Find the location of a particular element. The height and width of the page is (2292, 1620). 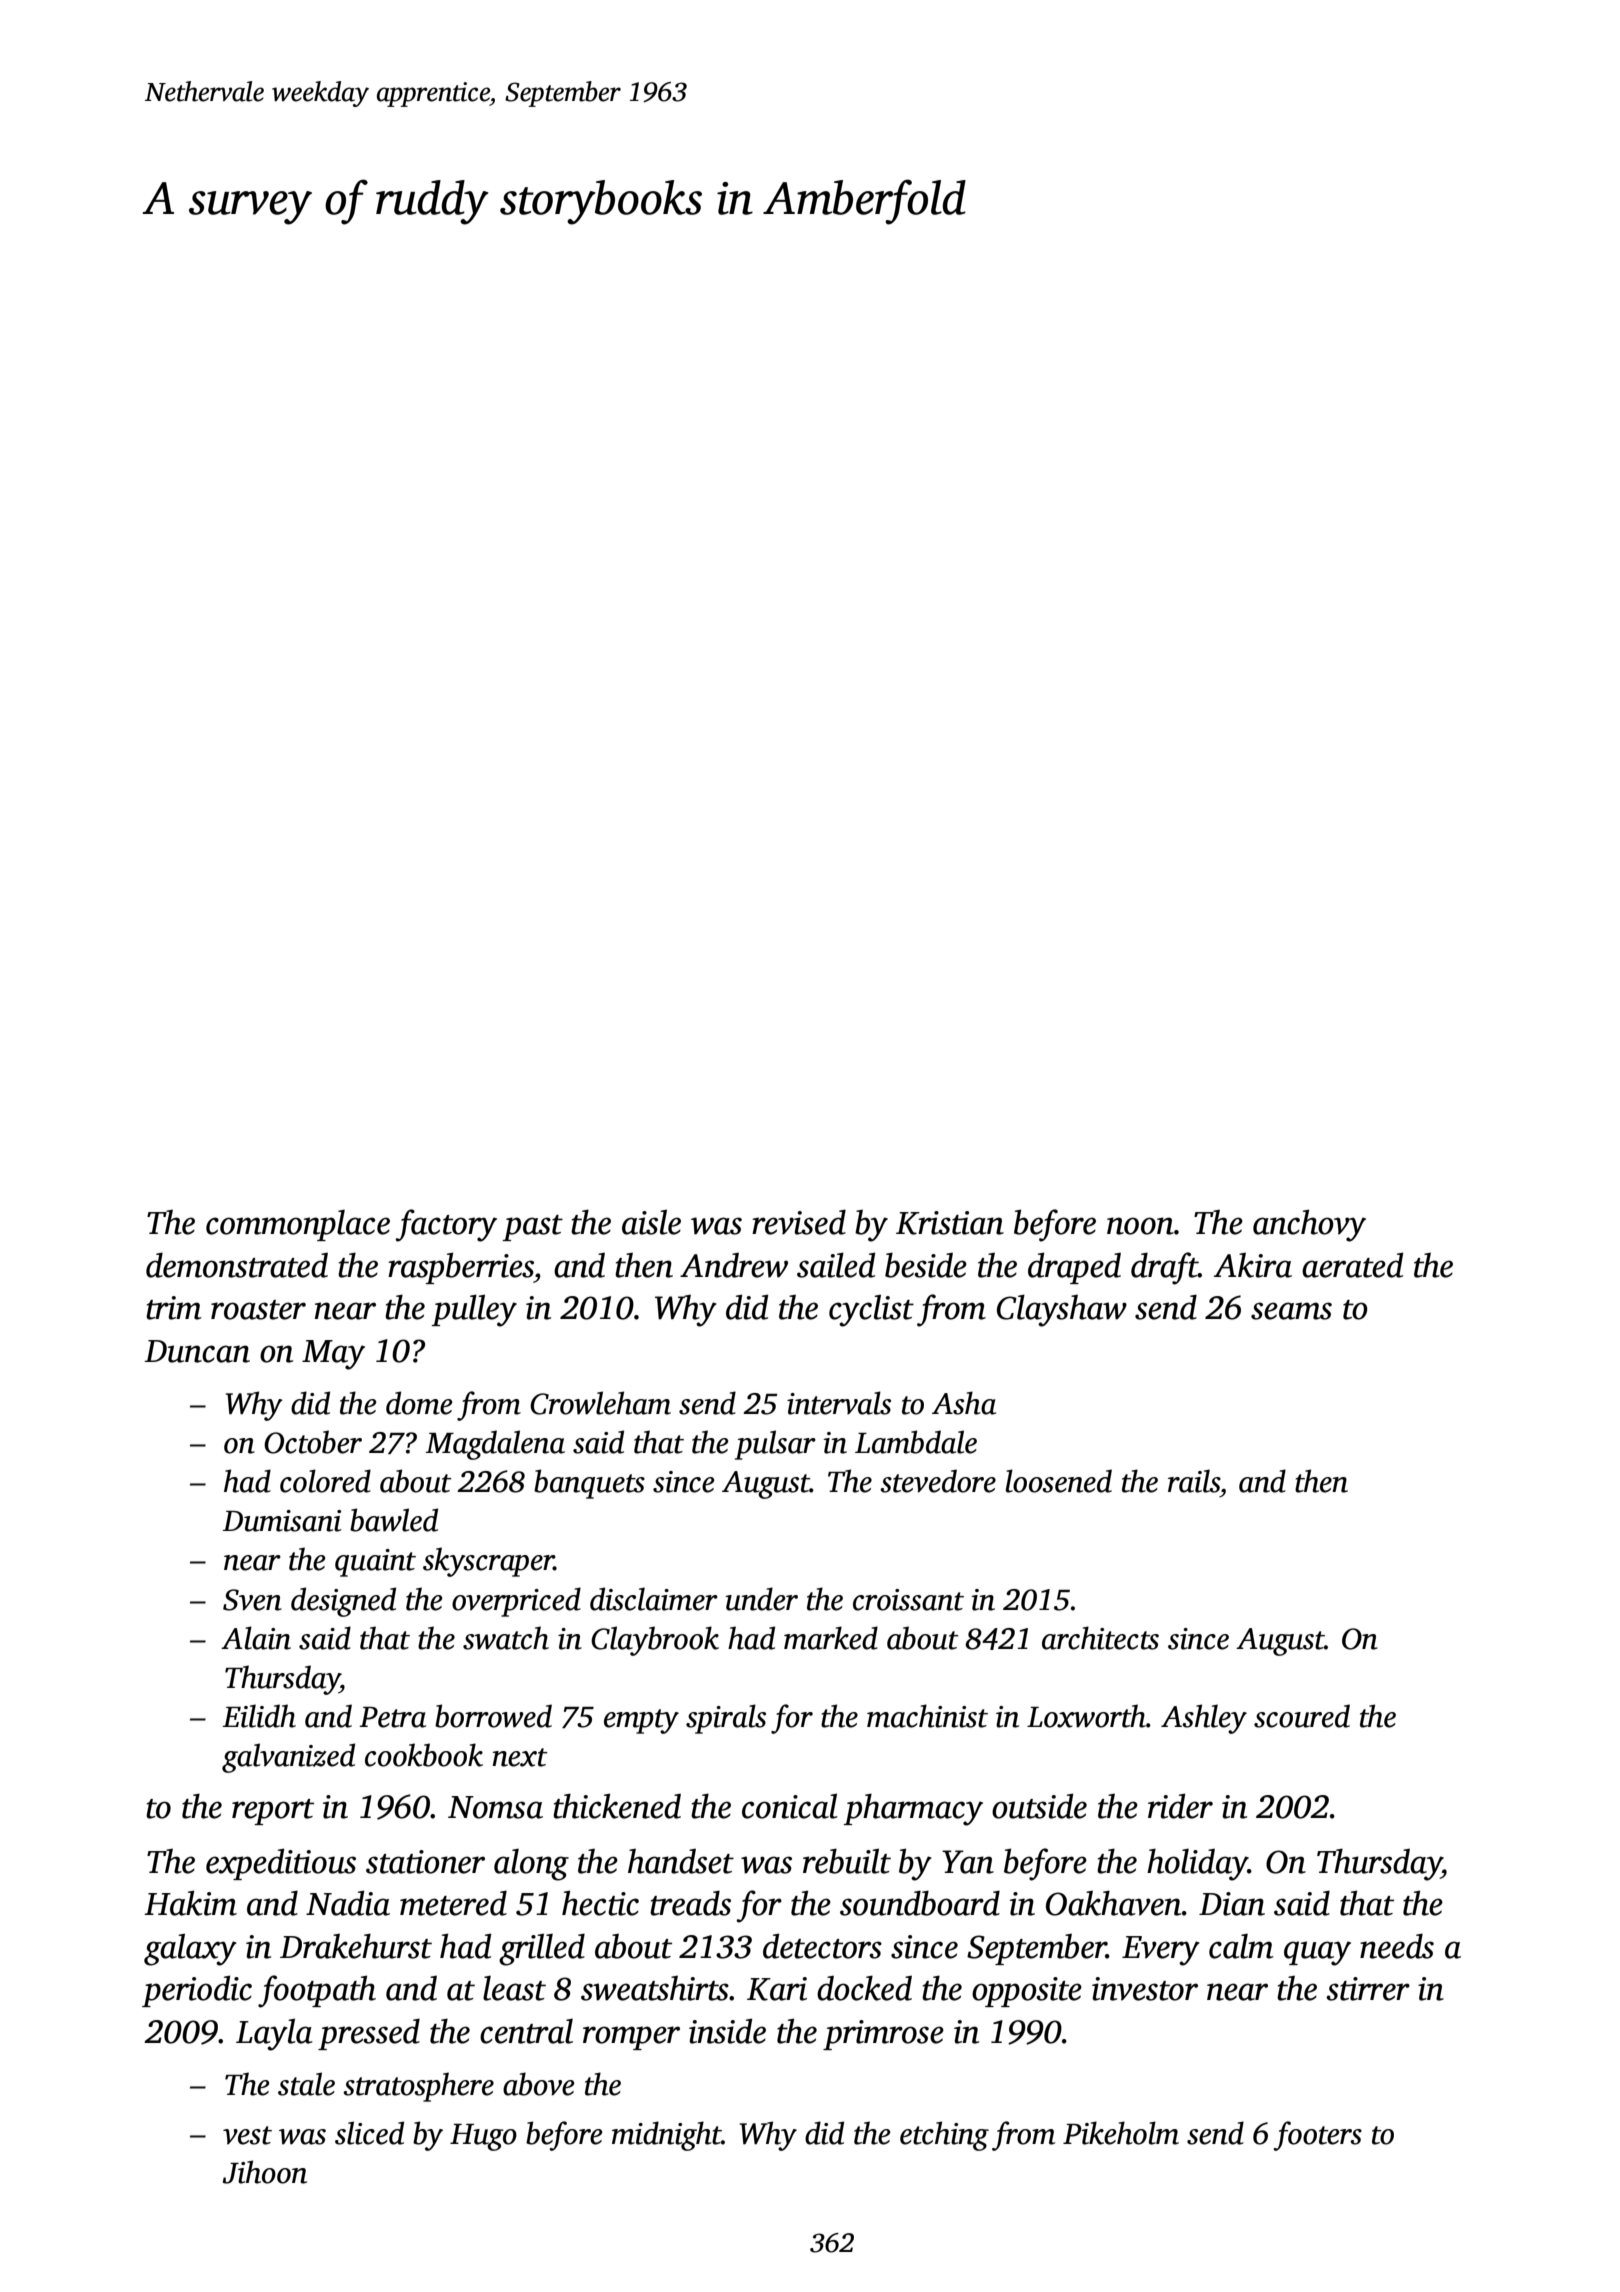

Asha is located at coordinates (964, 1403).
